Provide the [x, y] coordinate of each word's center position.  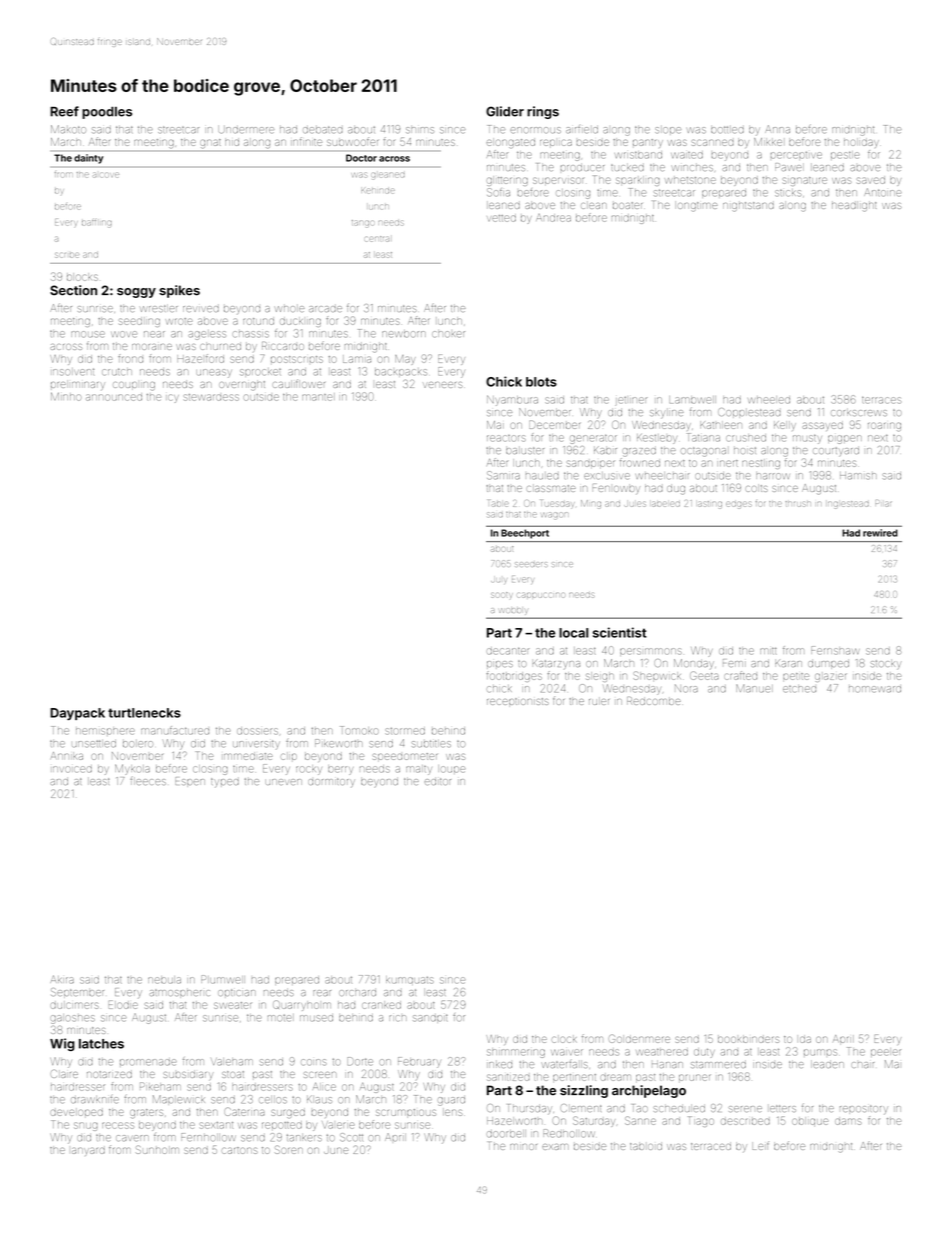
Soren [288, 1150]
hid [232, 142]
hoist [745, 450]
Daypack [77, 714]
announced [114, 397]
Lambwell [692, 400]
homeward [875, 689]
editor [438, 781]
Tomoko [359, 730]
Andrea [553, 218]
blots [541, 382]
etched [799, 689]
